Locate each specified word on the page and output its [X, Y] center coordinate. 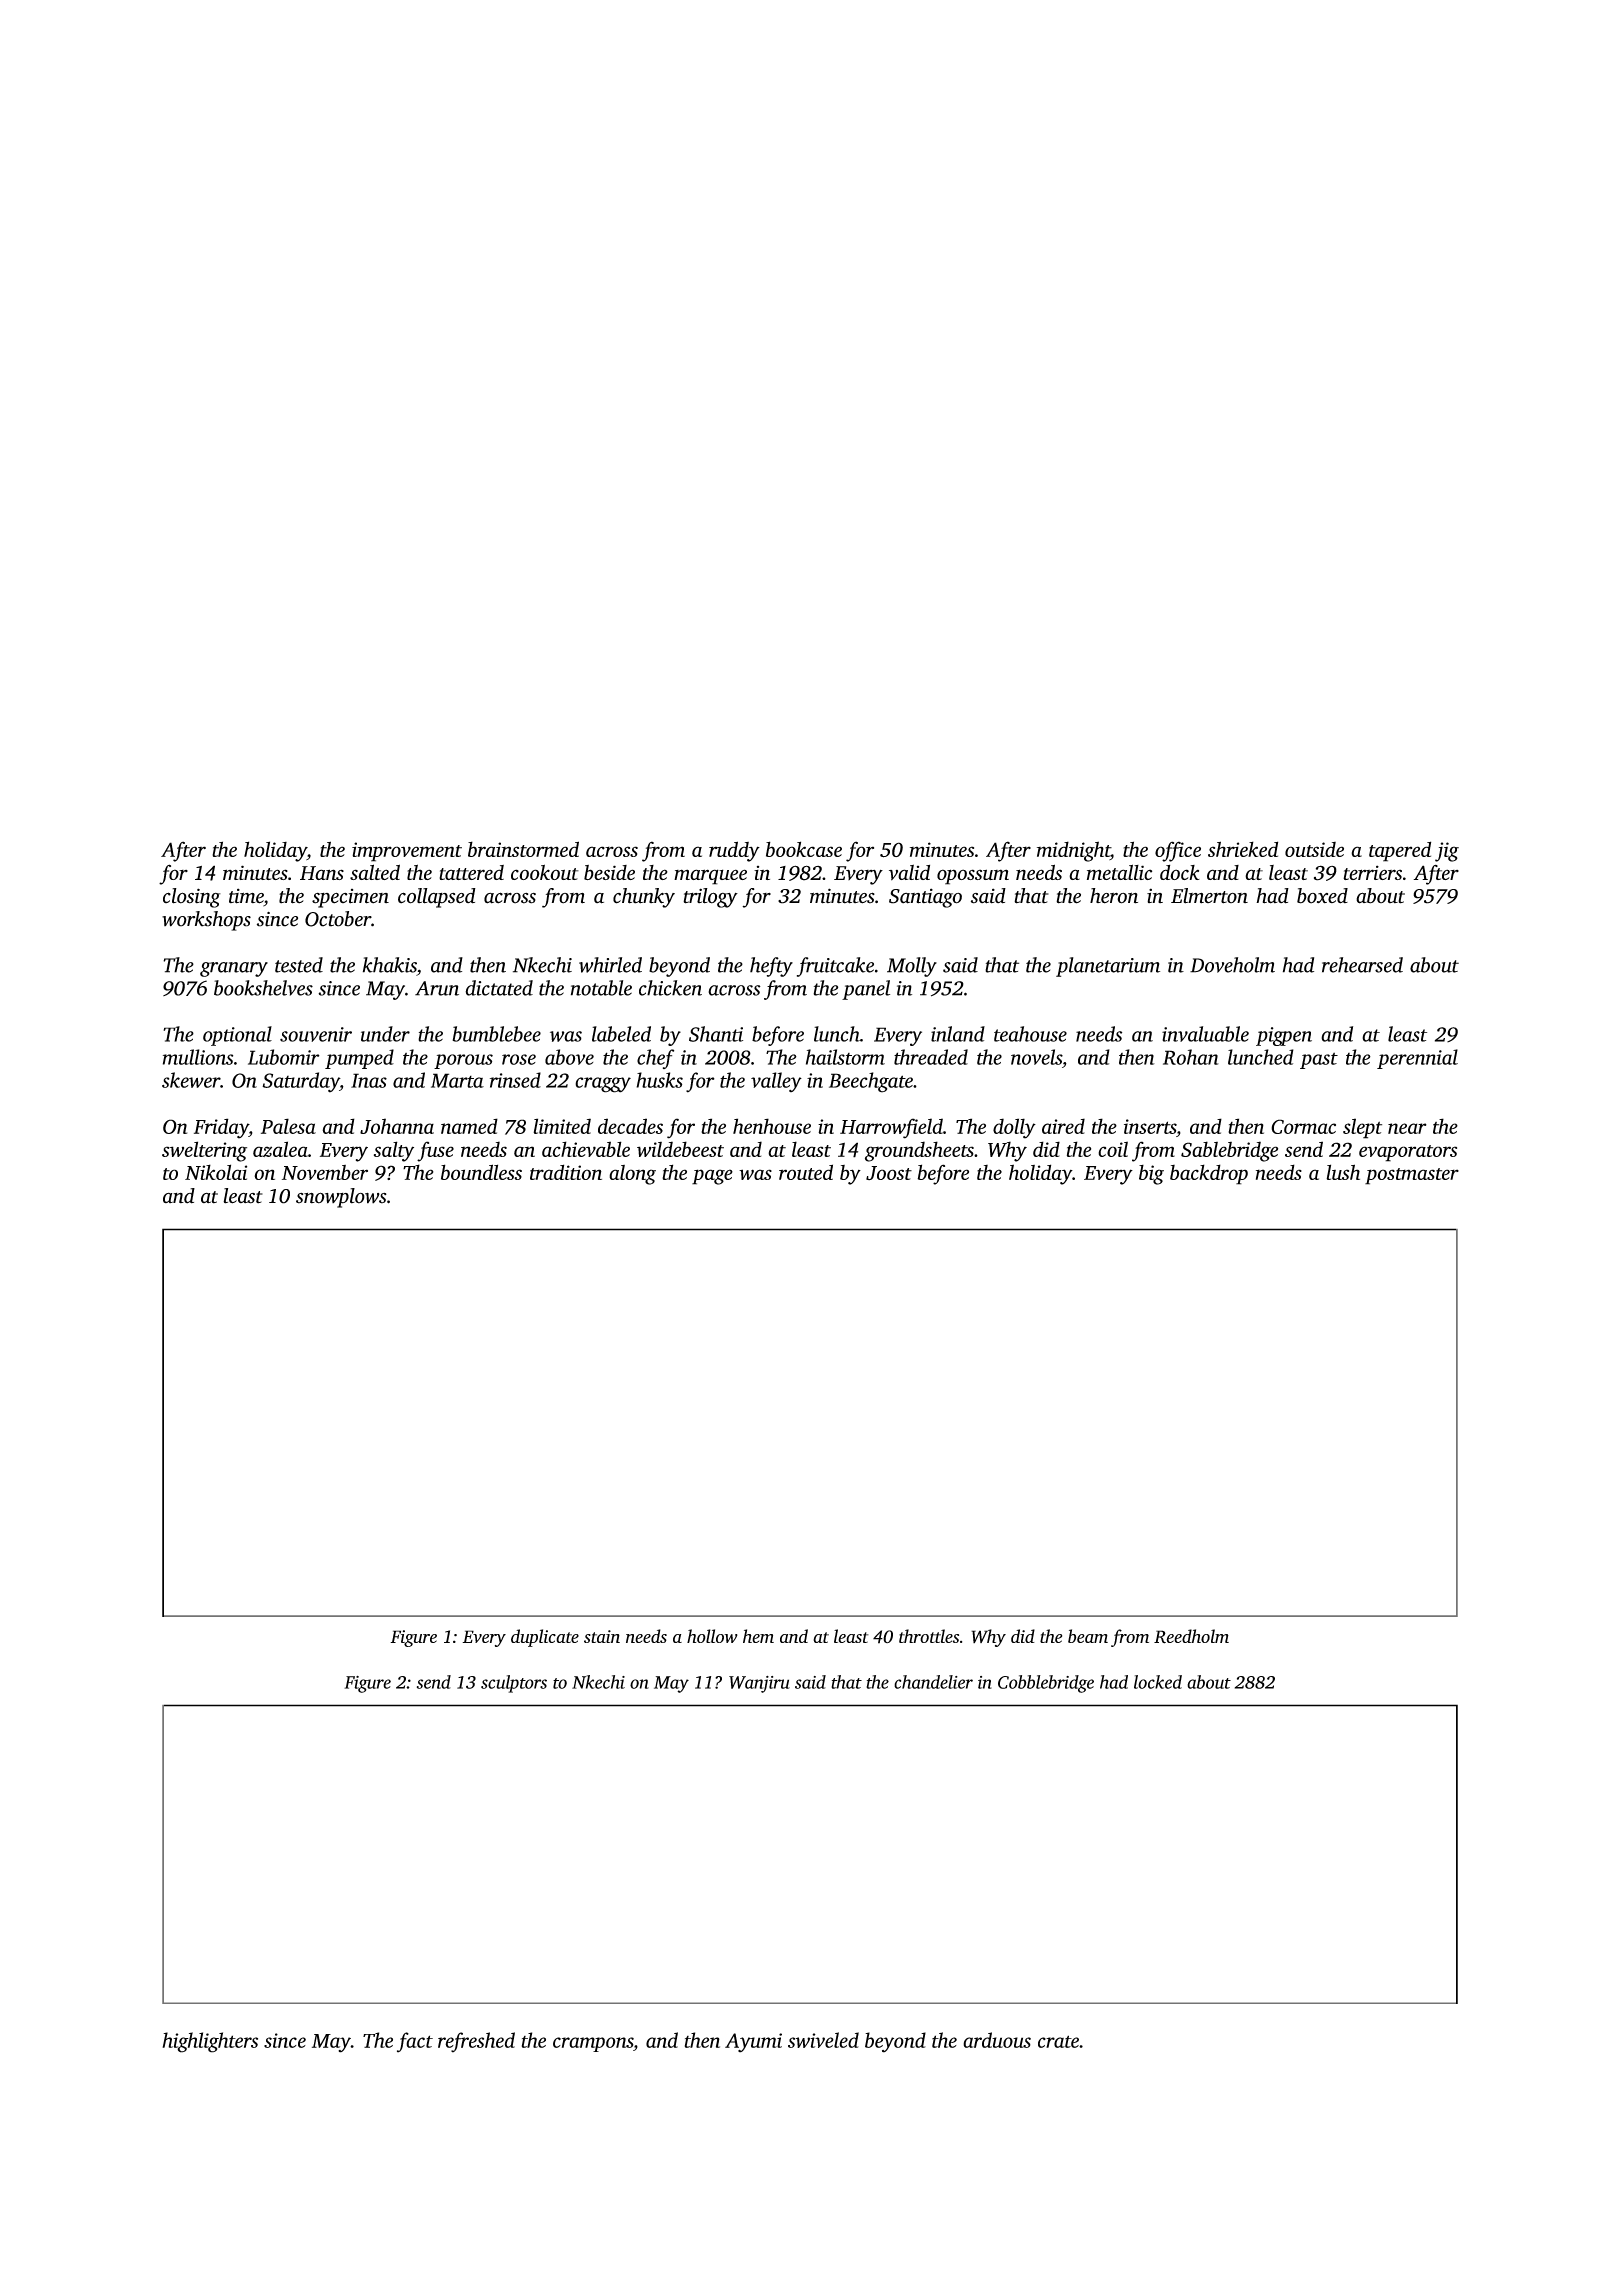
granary [234, 969]
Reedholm [1191, 1636]
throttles [929, 1636]
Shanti [716, 1034]
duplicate [545, 1638]
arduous [997, 2040]
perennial [1417, 1059]
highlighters [210, 2042]
